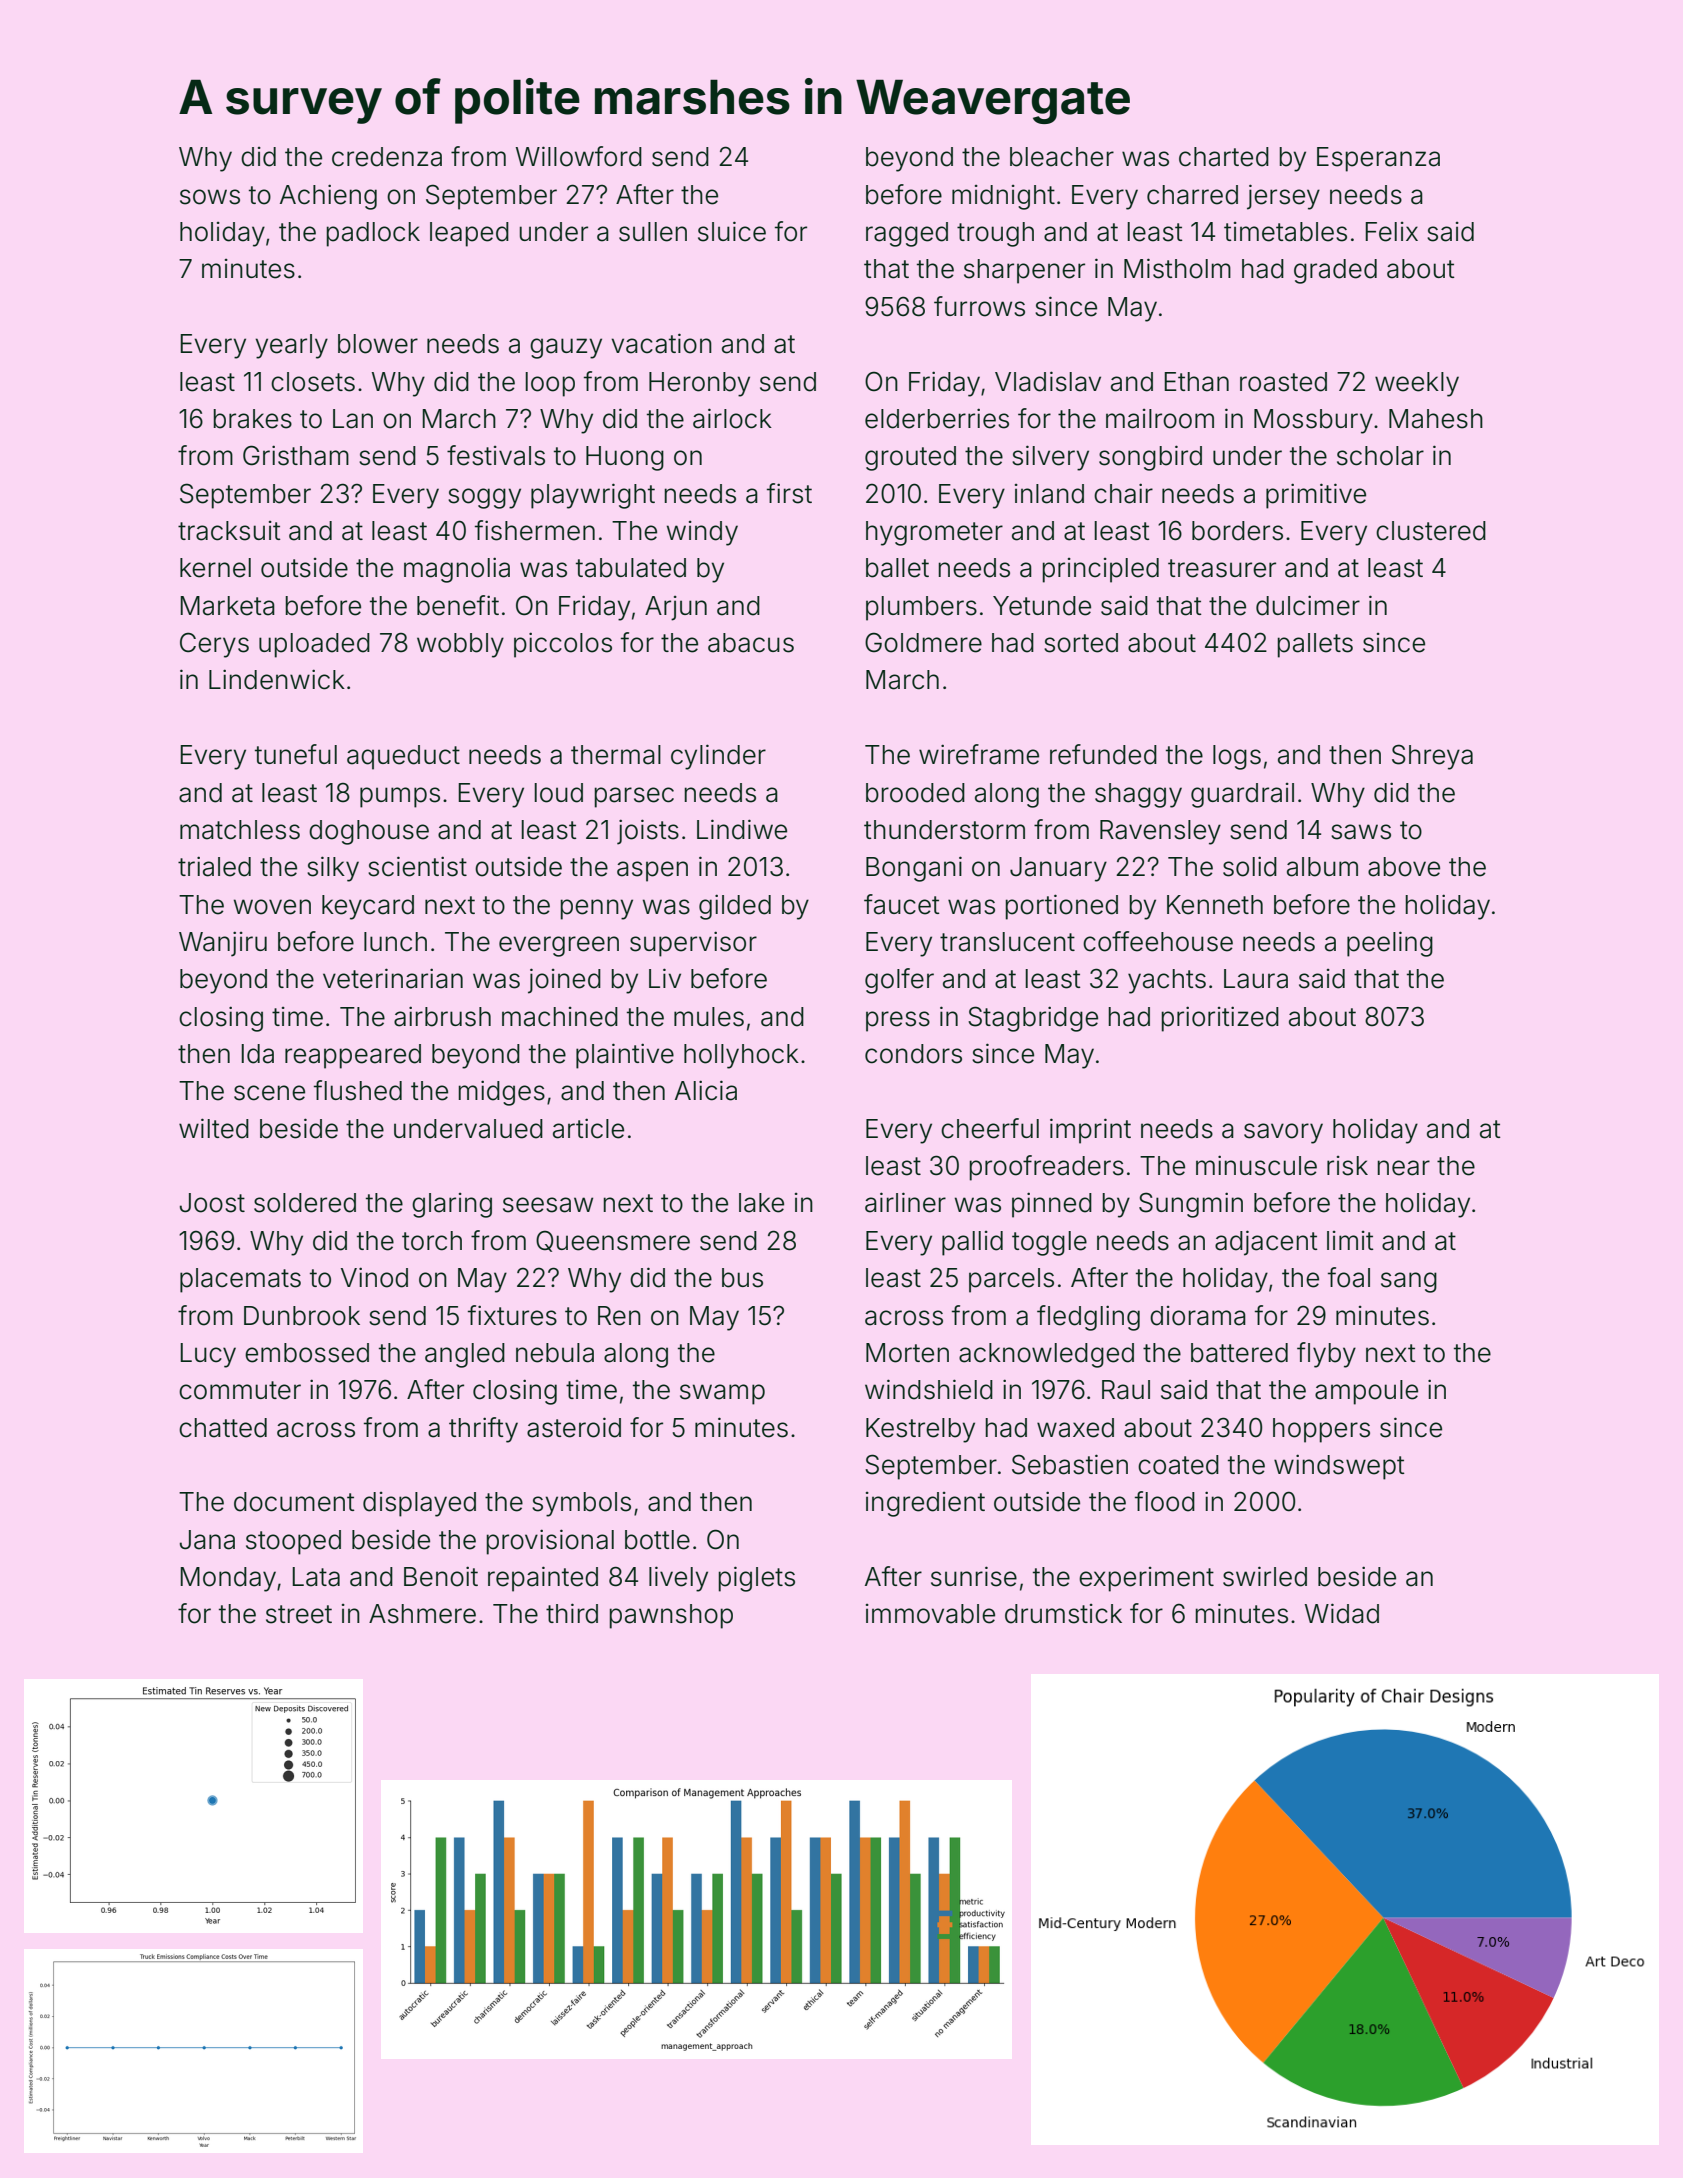 The width and height of the page is (1683, 2178). I want to click on bus, so click(742, 1278).
